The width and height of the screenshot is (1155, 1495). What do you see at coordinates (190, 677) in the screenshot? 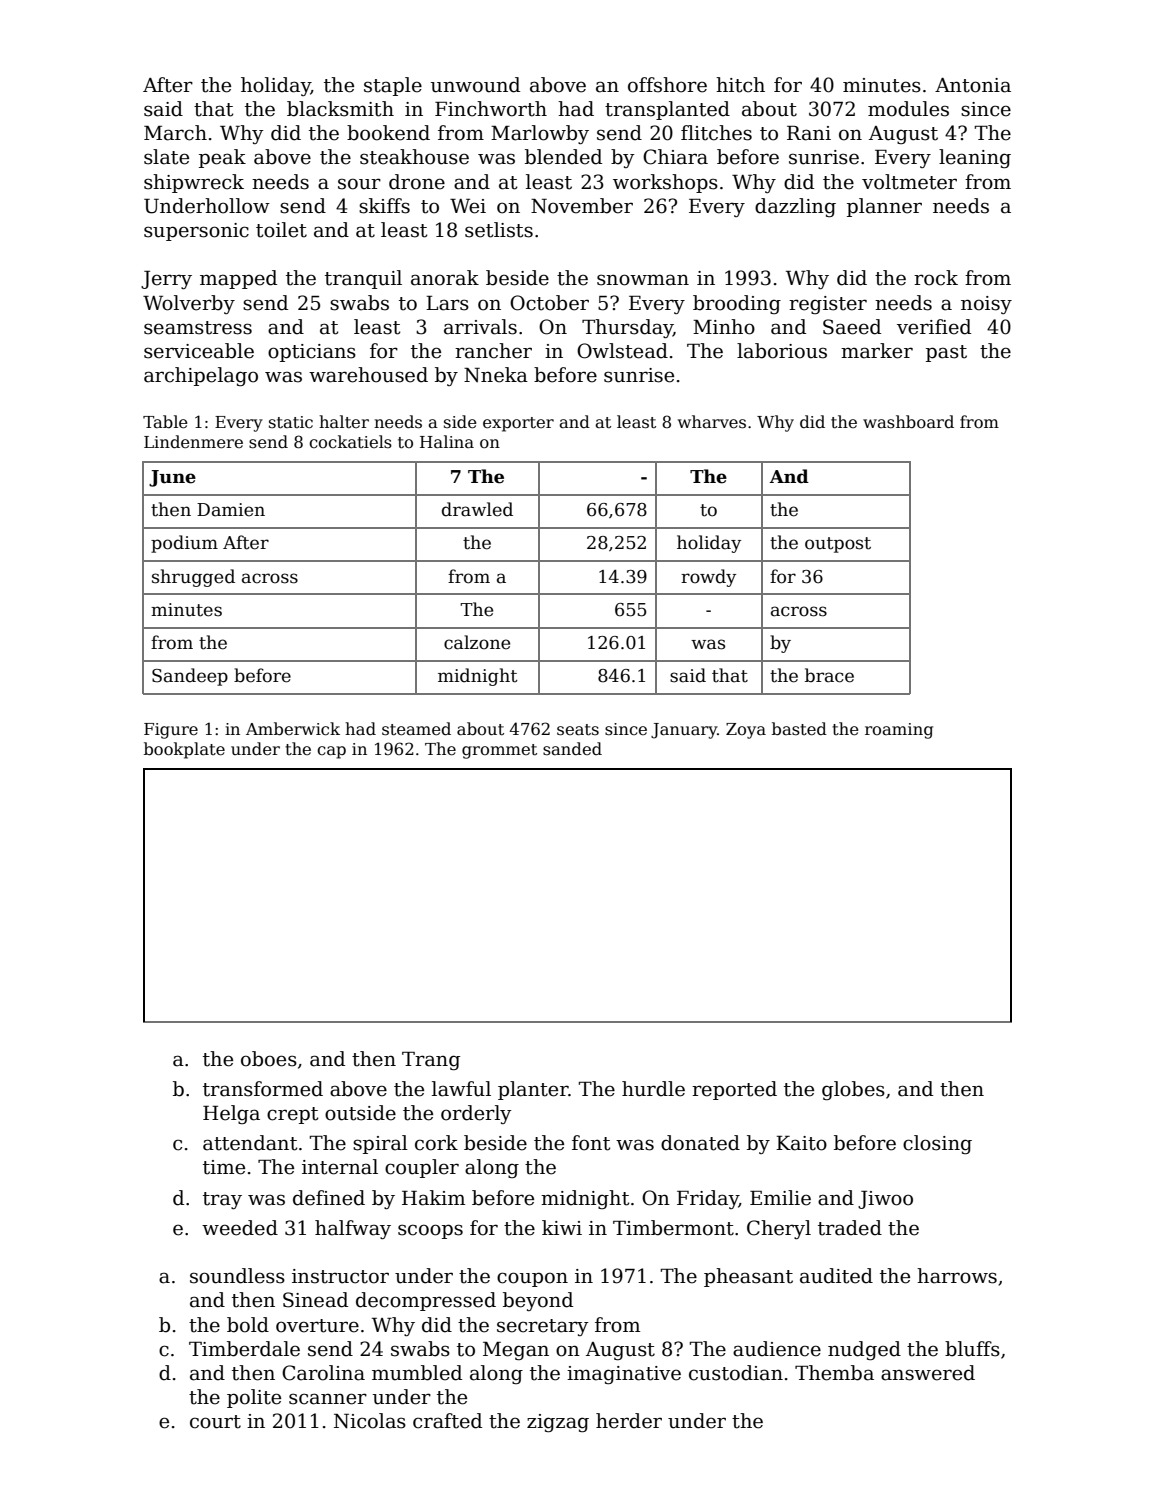
I see `Sandeep` at bounding box center [190, 677].
